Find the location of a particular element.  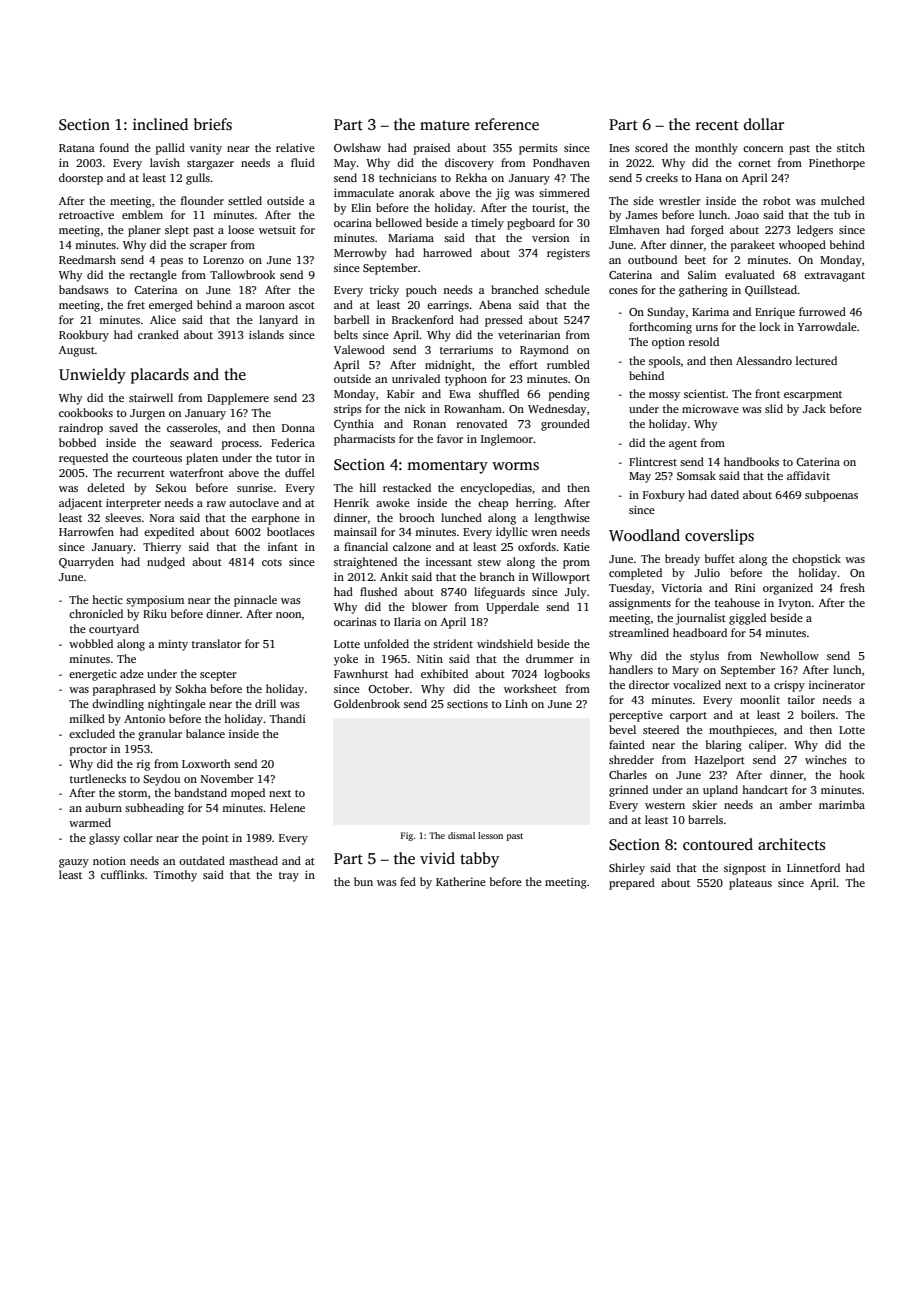

Helene is located at coordinates (287, 807).
